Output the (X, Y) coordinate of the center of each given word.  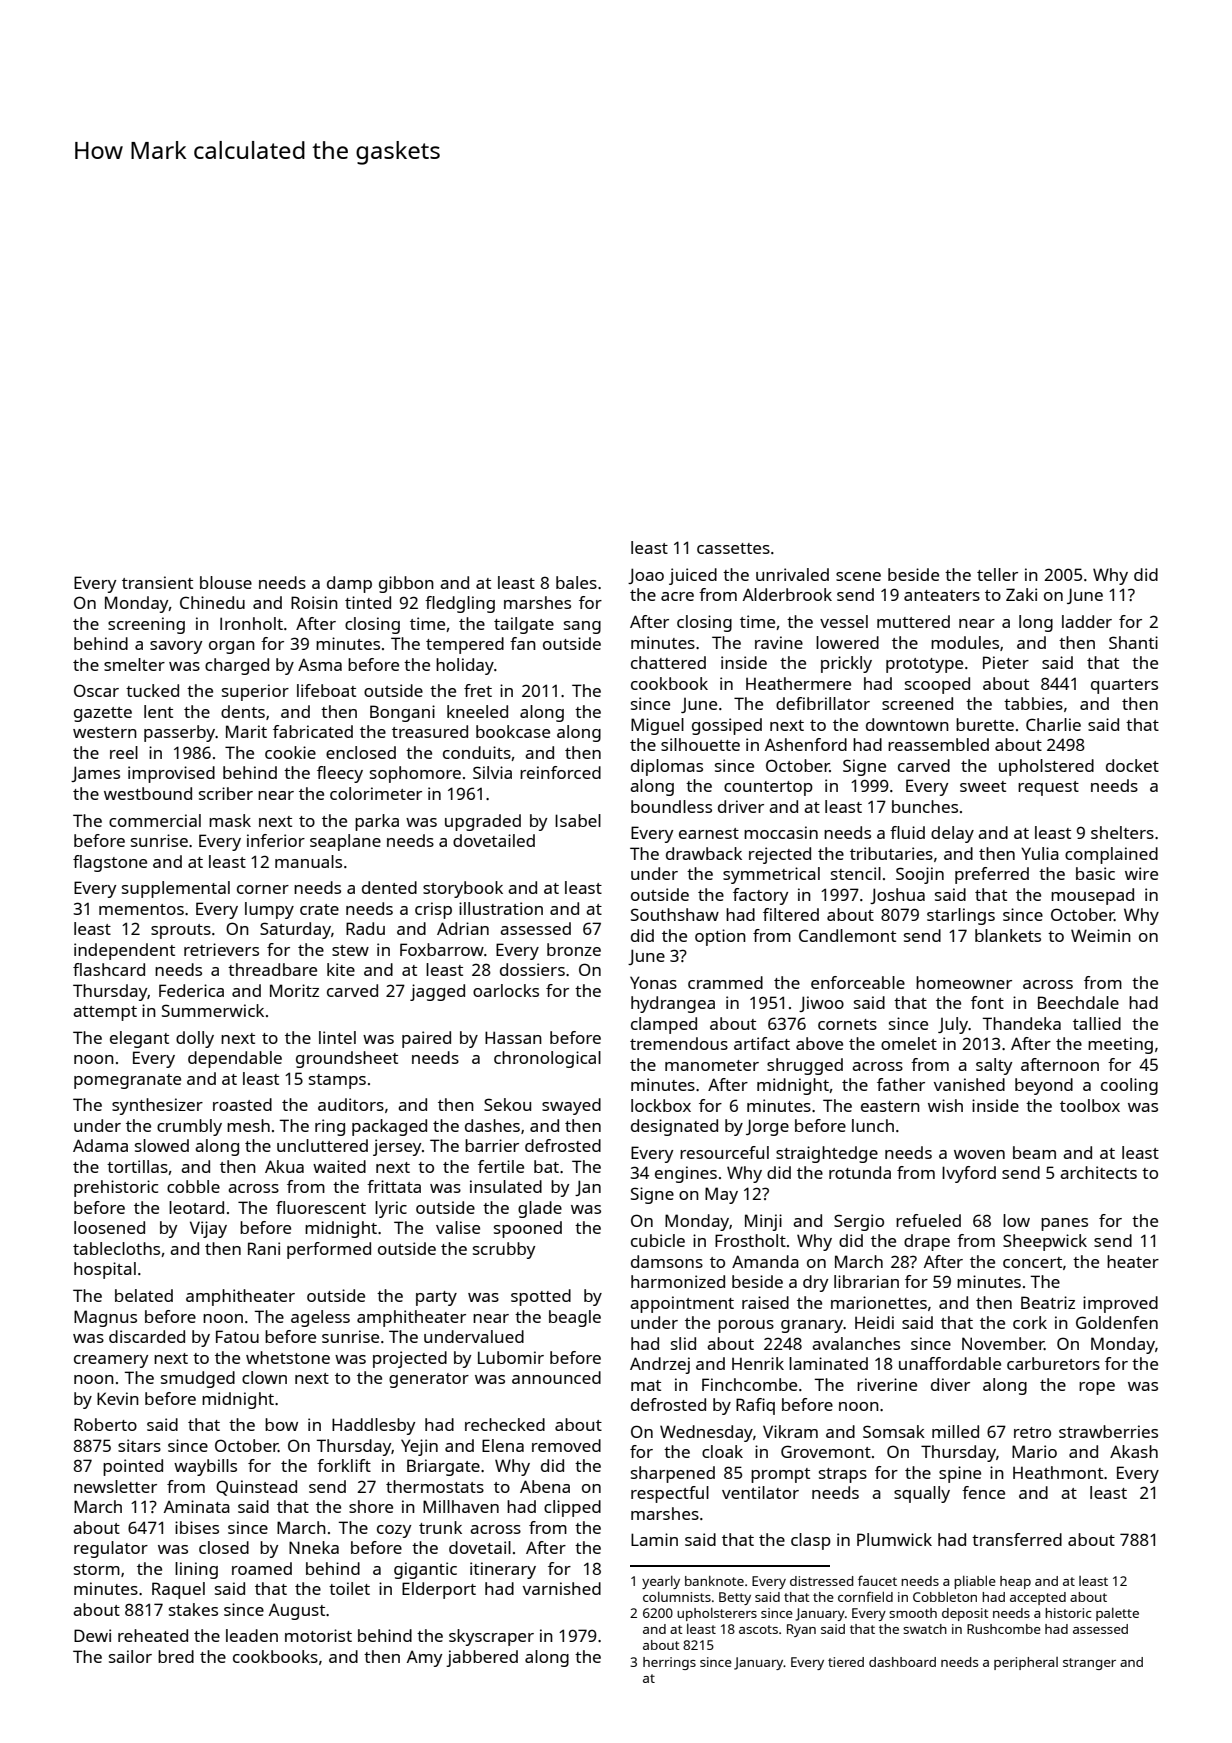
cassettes (733, 548)
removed (566, 1445)
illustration (501, 908)
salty (994, 1066)
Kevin (118, 1398)
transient (157, 582)
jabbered (482, 1658)
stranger (1089, 1664)
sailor (130, 1656)
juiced (693, 576)
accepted (1038, 1598)
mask (230, 820)
